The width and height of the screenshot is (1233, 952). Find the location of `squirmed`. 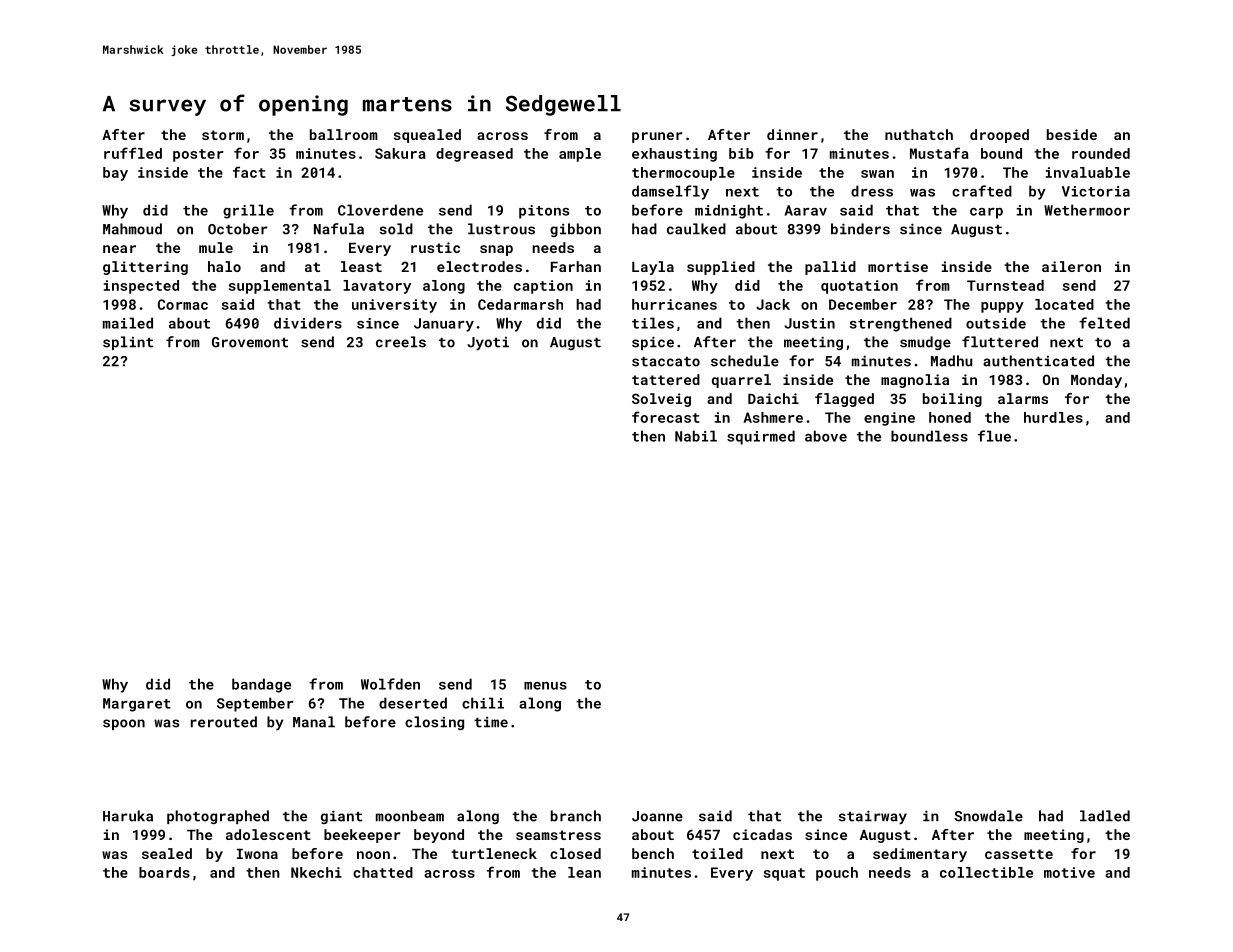

squirmed is located at coordinates (761, 437).
